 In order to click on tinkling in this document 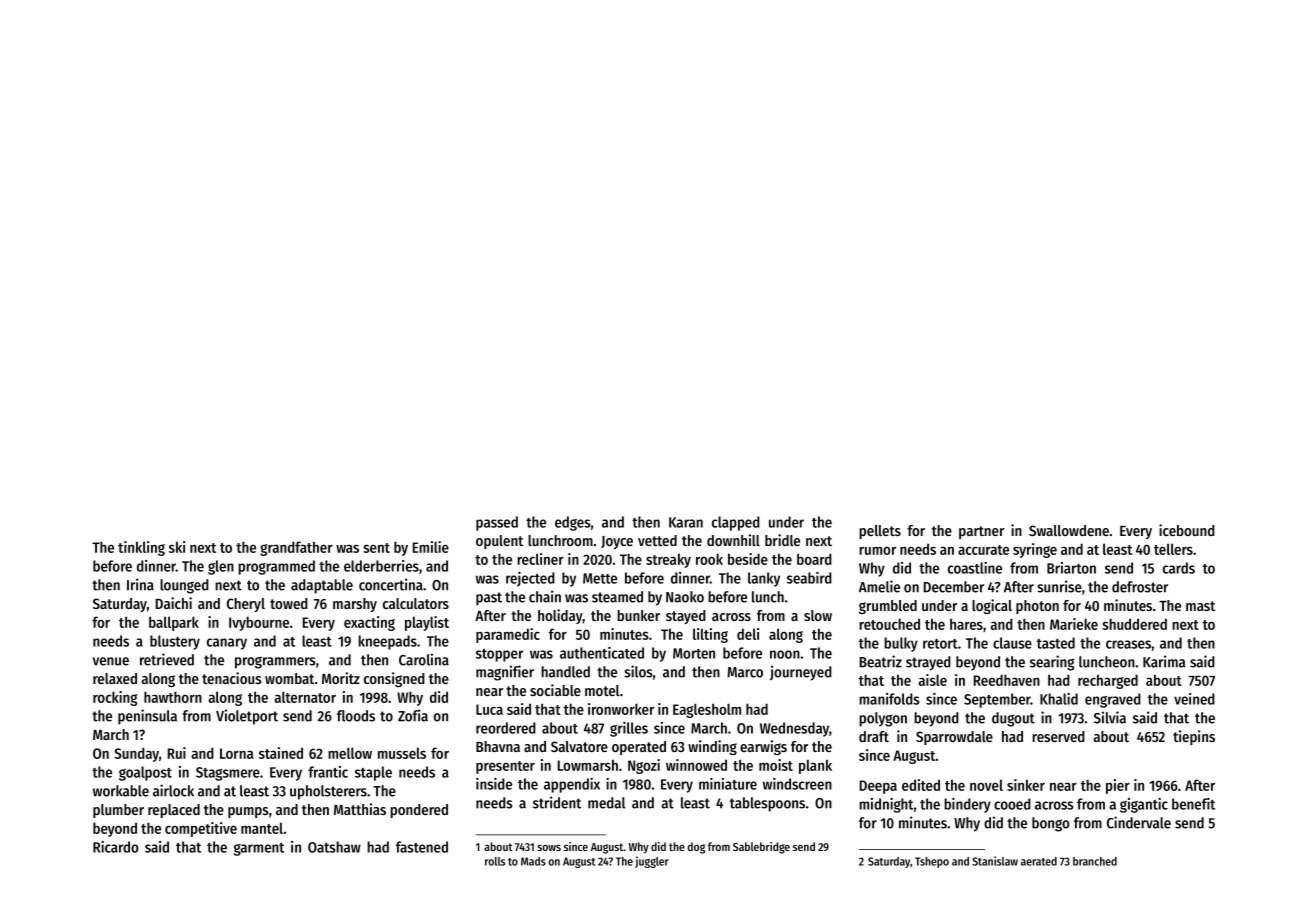, I will do `click(141, 548)`.
